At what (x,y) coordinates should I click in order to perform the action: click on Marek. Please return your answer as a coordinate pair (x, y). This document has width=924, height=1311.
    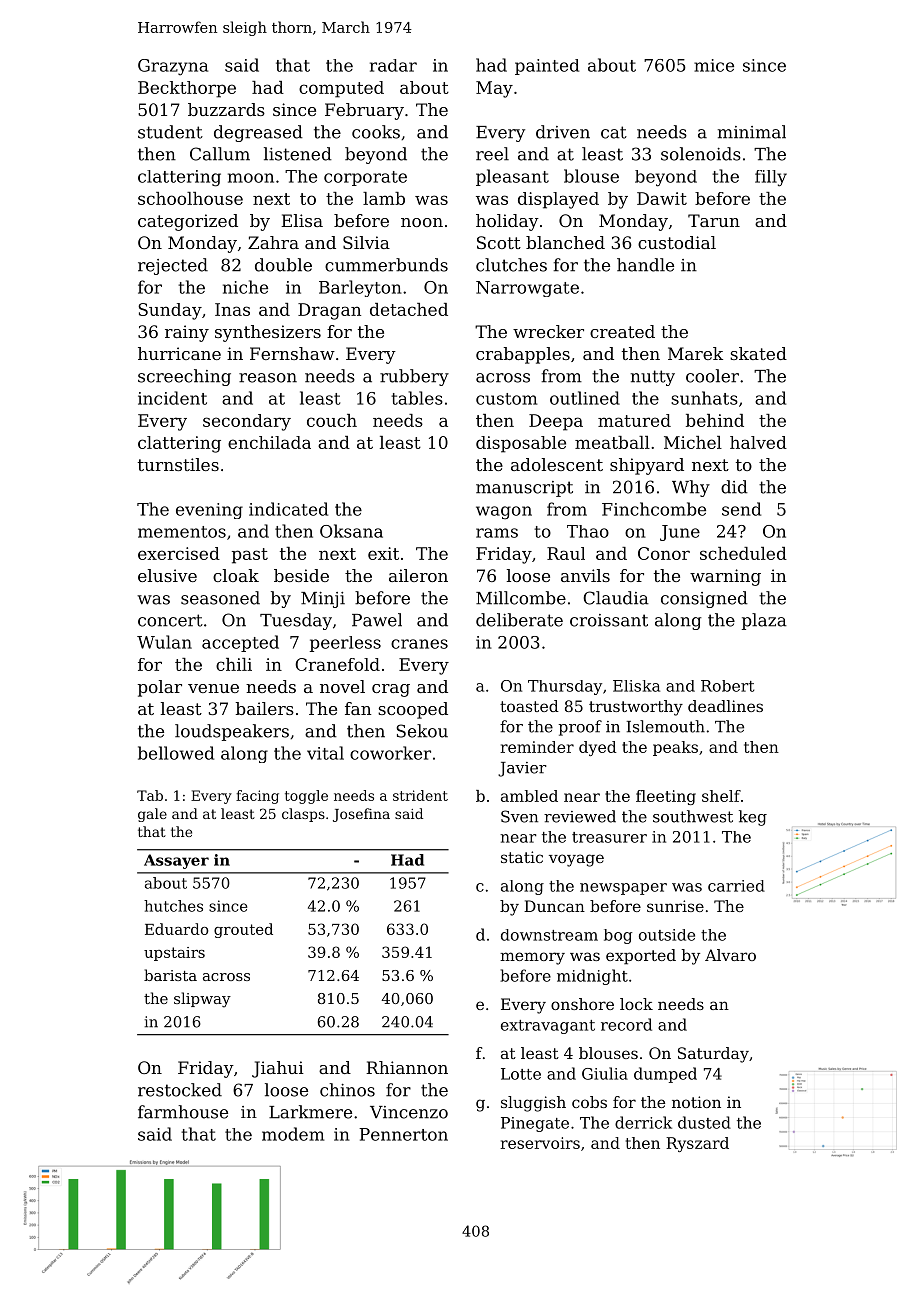
    Looking at the image, I should click on (695, 353).
